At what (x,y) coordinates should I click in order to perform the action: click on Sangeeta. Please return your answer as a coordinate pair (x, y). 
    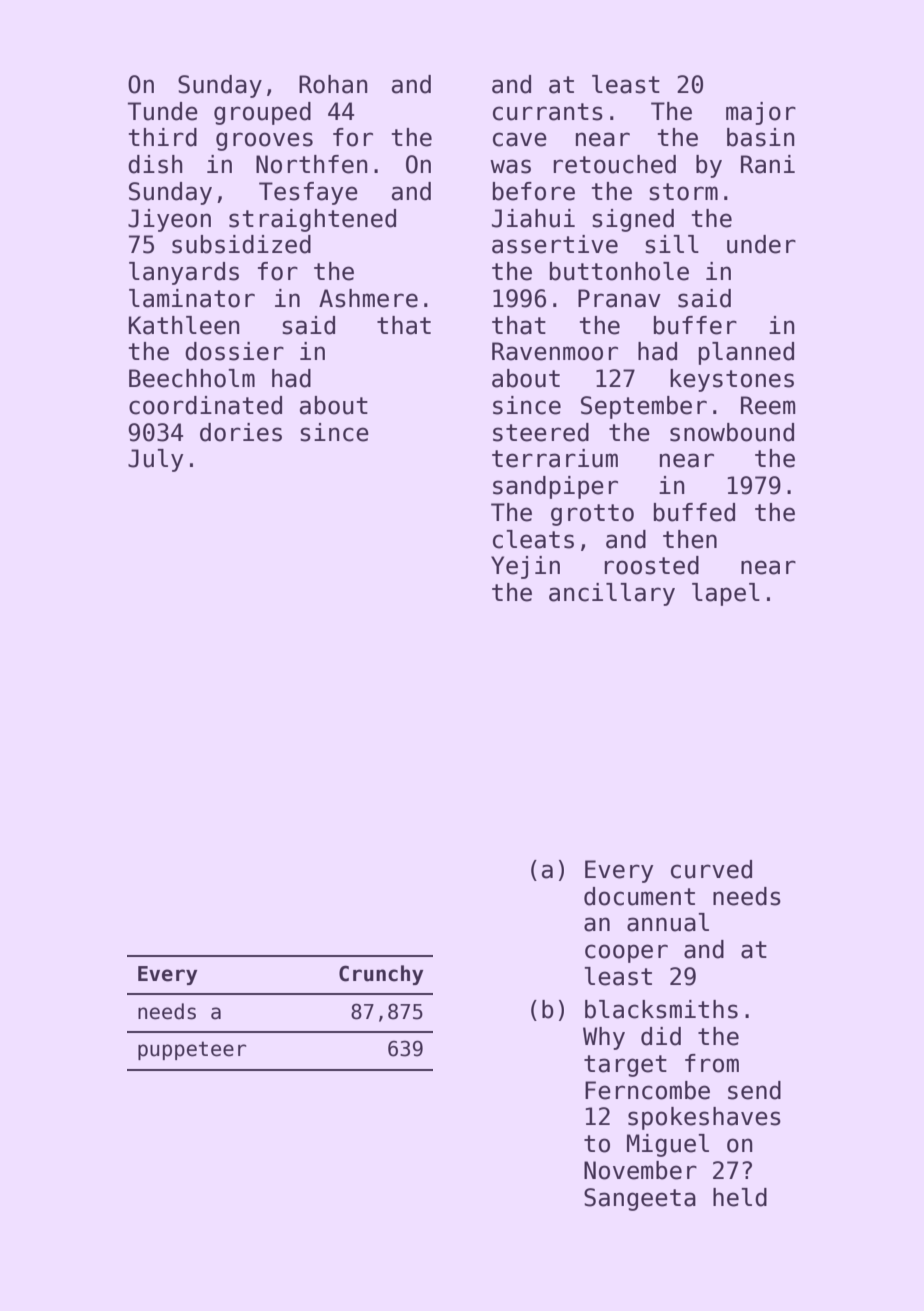
    Looking at the image, I should click on (640, 1199).
